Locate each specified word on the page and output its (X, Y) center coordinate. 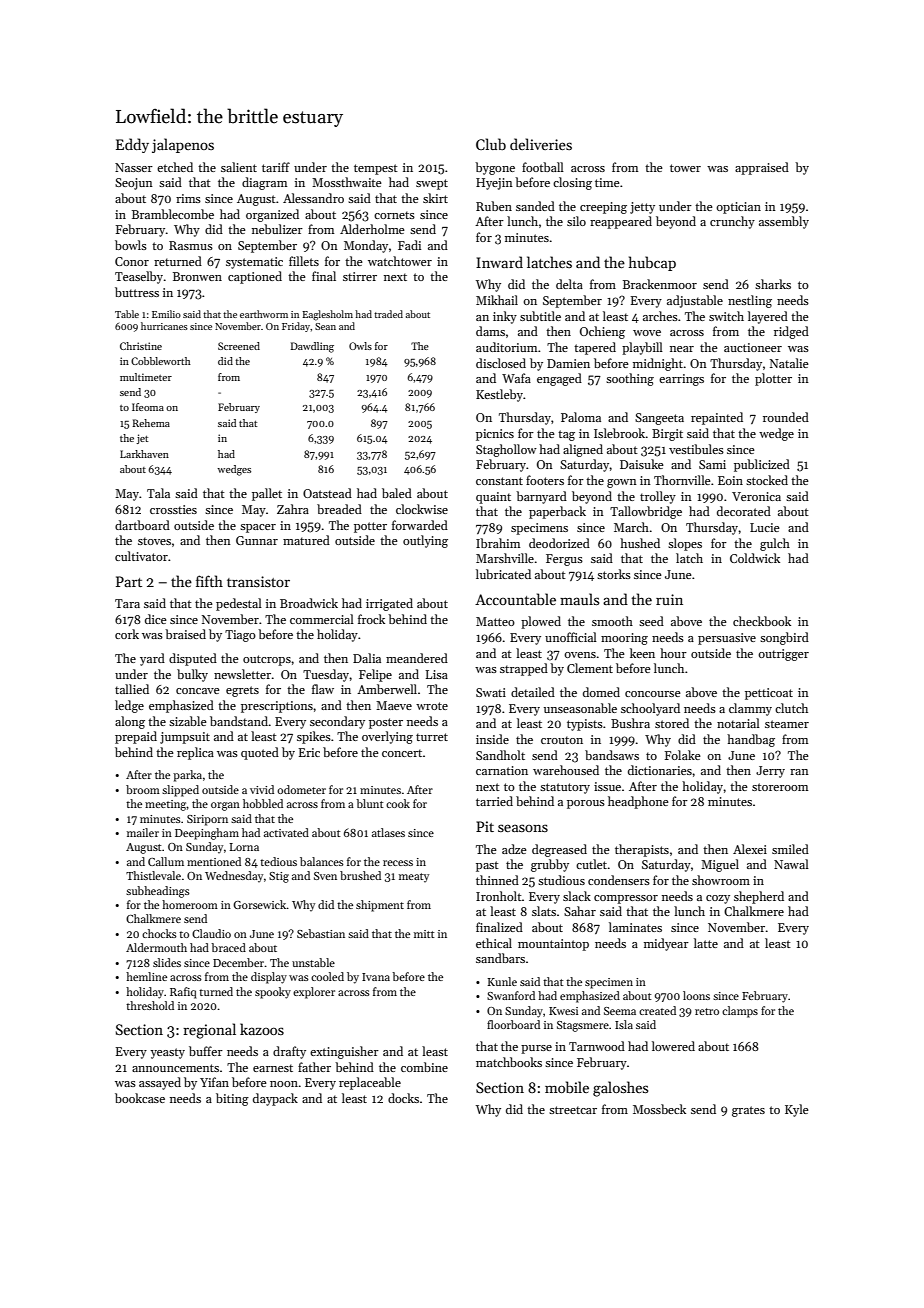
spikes (314, 737)
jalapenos (183, 145)
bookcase (140, 1098)
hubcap (652, 263)
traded (388, 314)
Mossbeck (659, 1109)
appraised (762, 168)
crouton (562, 740)
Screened (239, 346)
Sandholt (500, 755)
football (543, 167)
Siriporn (207, 820)
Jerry (770, 772)
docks (403, 1098)
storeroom (780, 787)
